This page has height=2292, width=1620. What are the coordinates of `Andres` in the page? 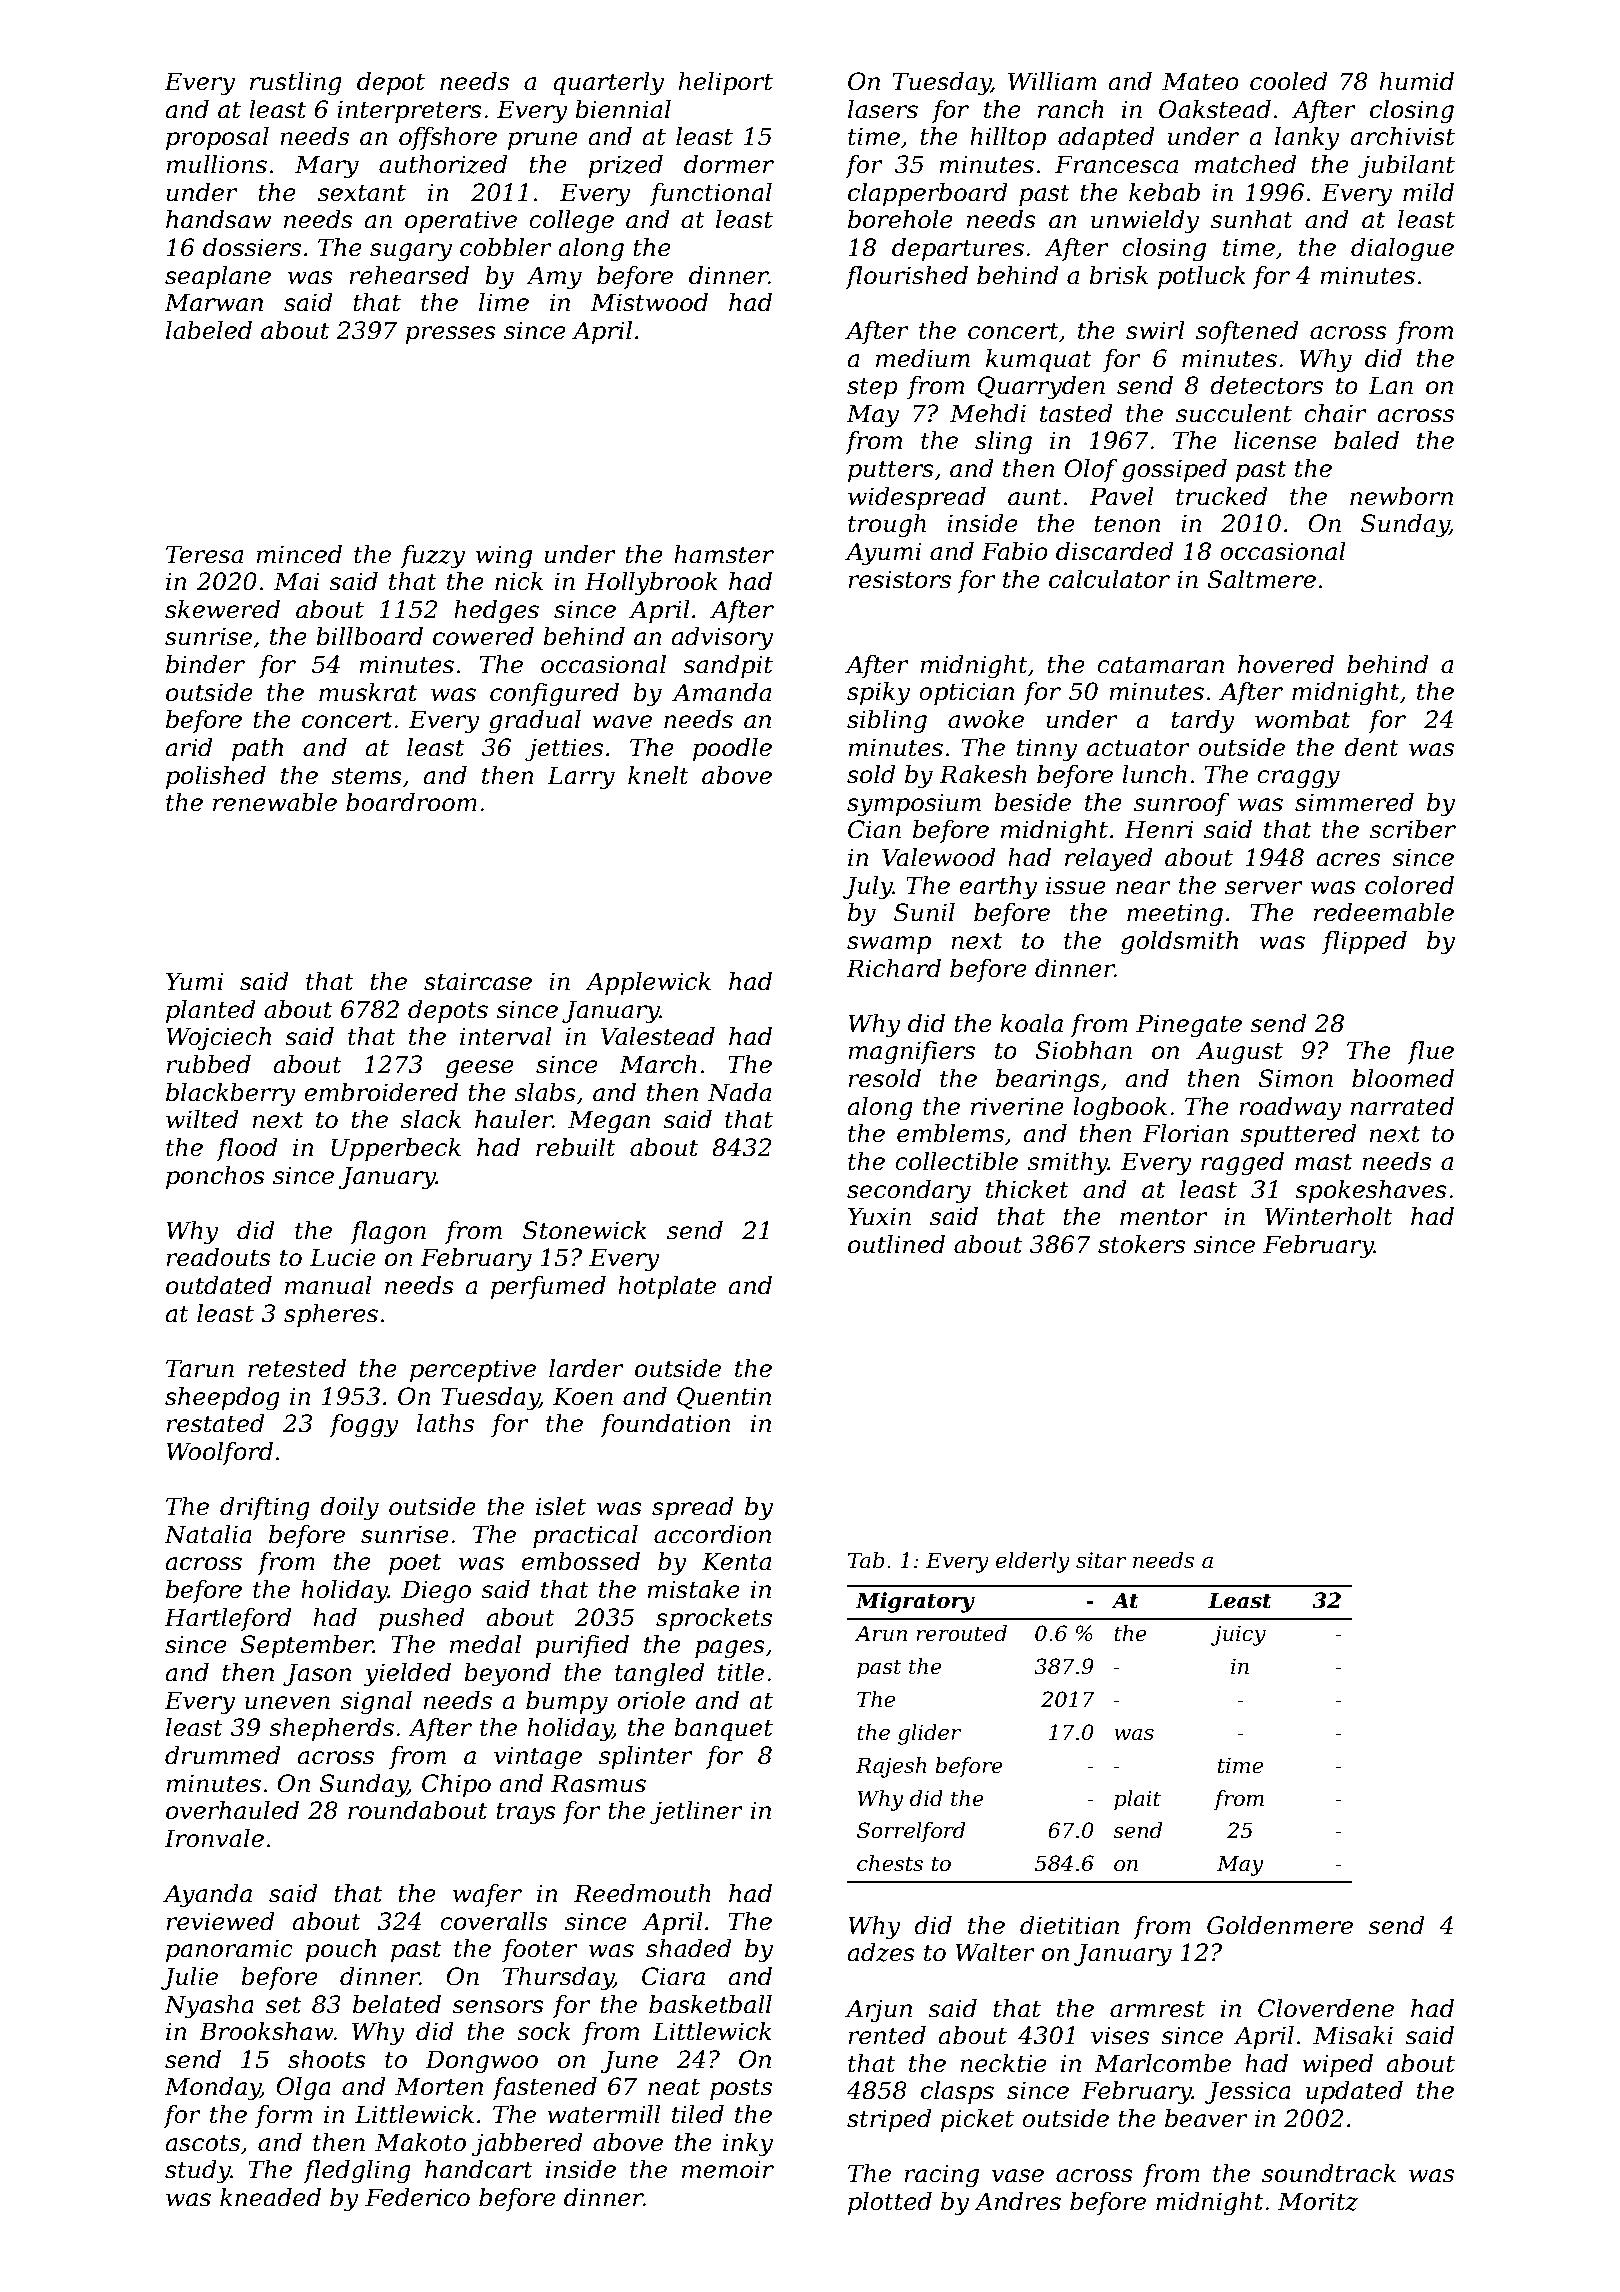 It's located at (1017, 2201).
